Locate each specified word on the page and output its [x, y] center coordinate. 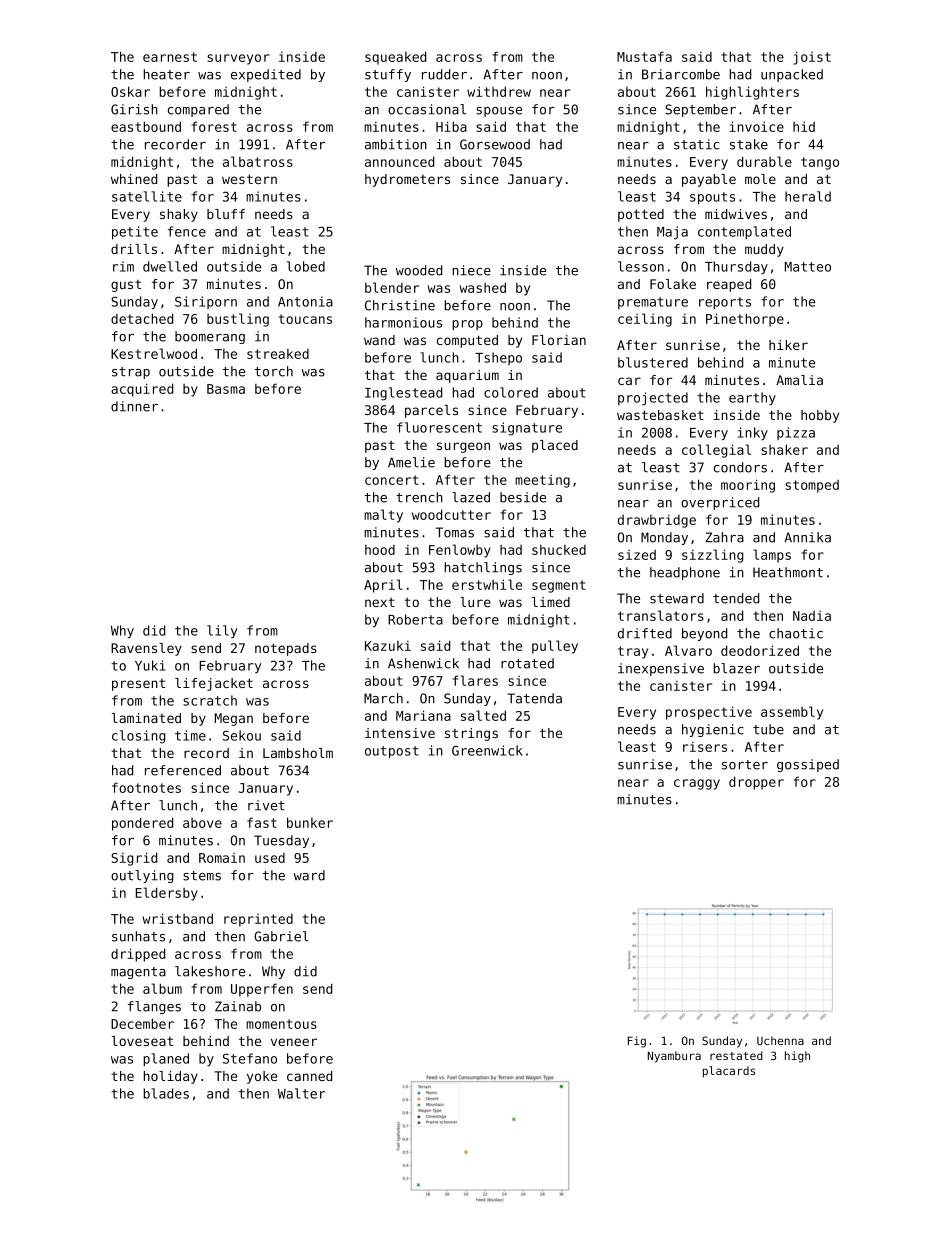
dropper [756, 783]
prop [467, 325]
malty [383, 516]
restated [736, 1055]
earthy [752, 398]
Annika [807, 537]
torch [274, 371]
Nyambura [674, 1057]
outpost [392, 752]
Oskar [130, 91]
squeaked [395, 58]
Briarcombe [681, 74]
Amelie [411, 462]
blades [166, 1093]
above [202, 823]
